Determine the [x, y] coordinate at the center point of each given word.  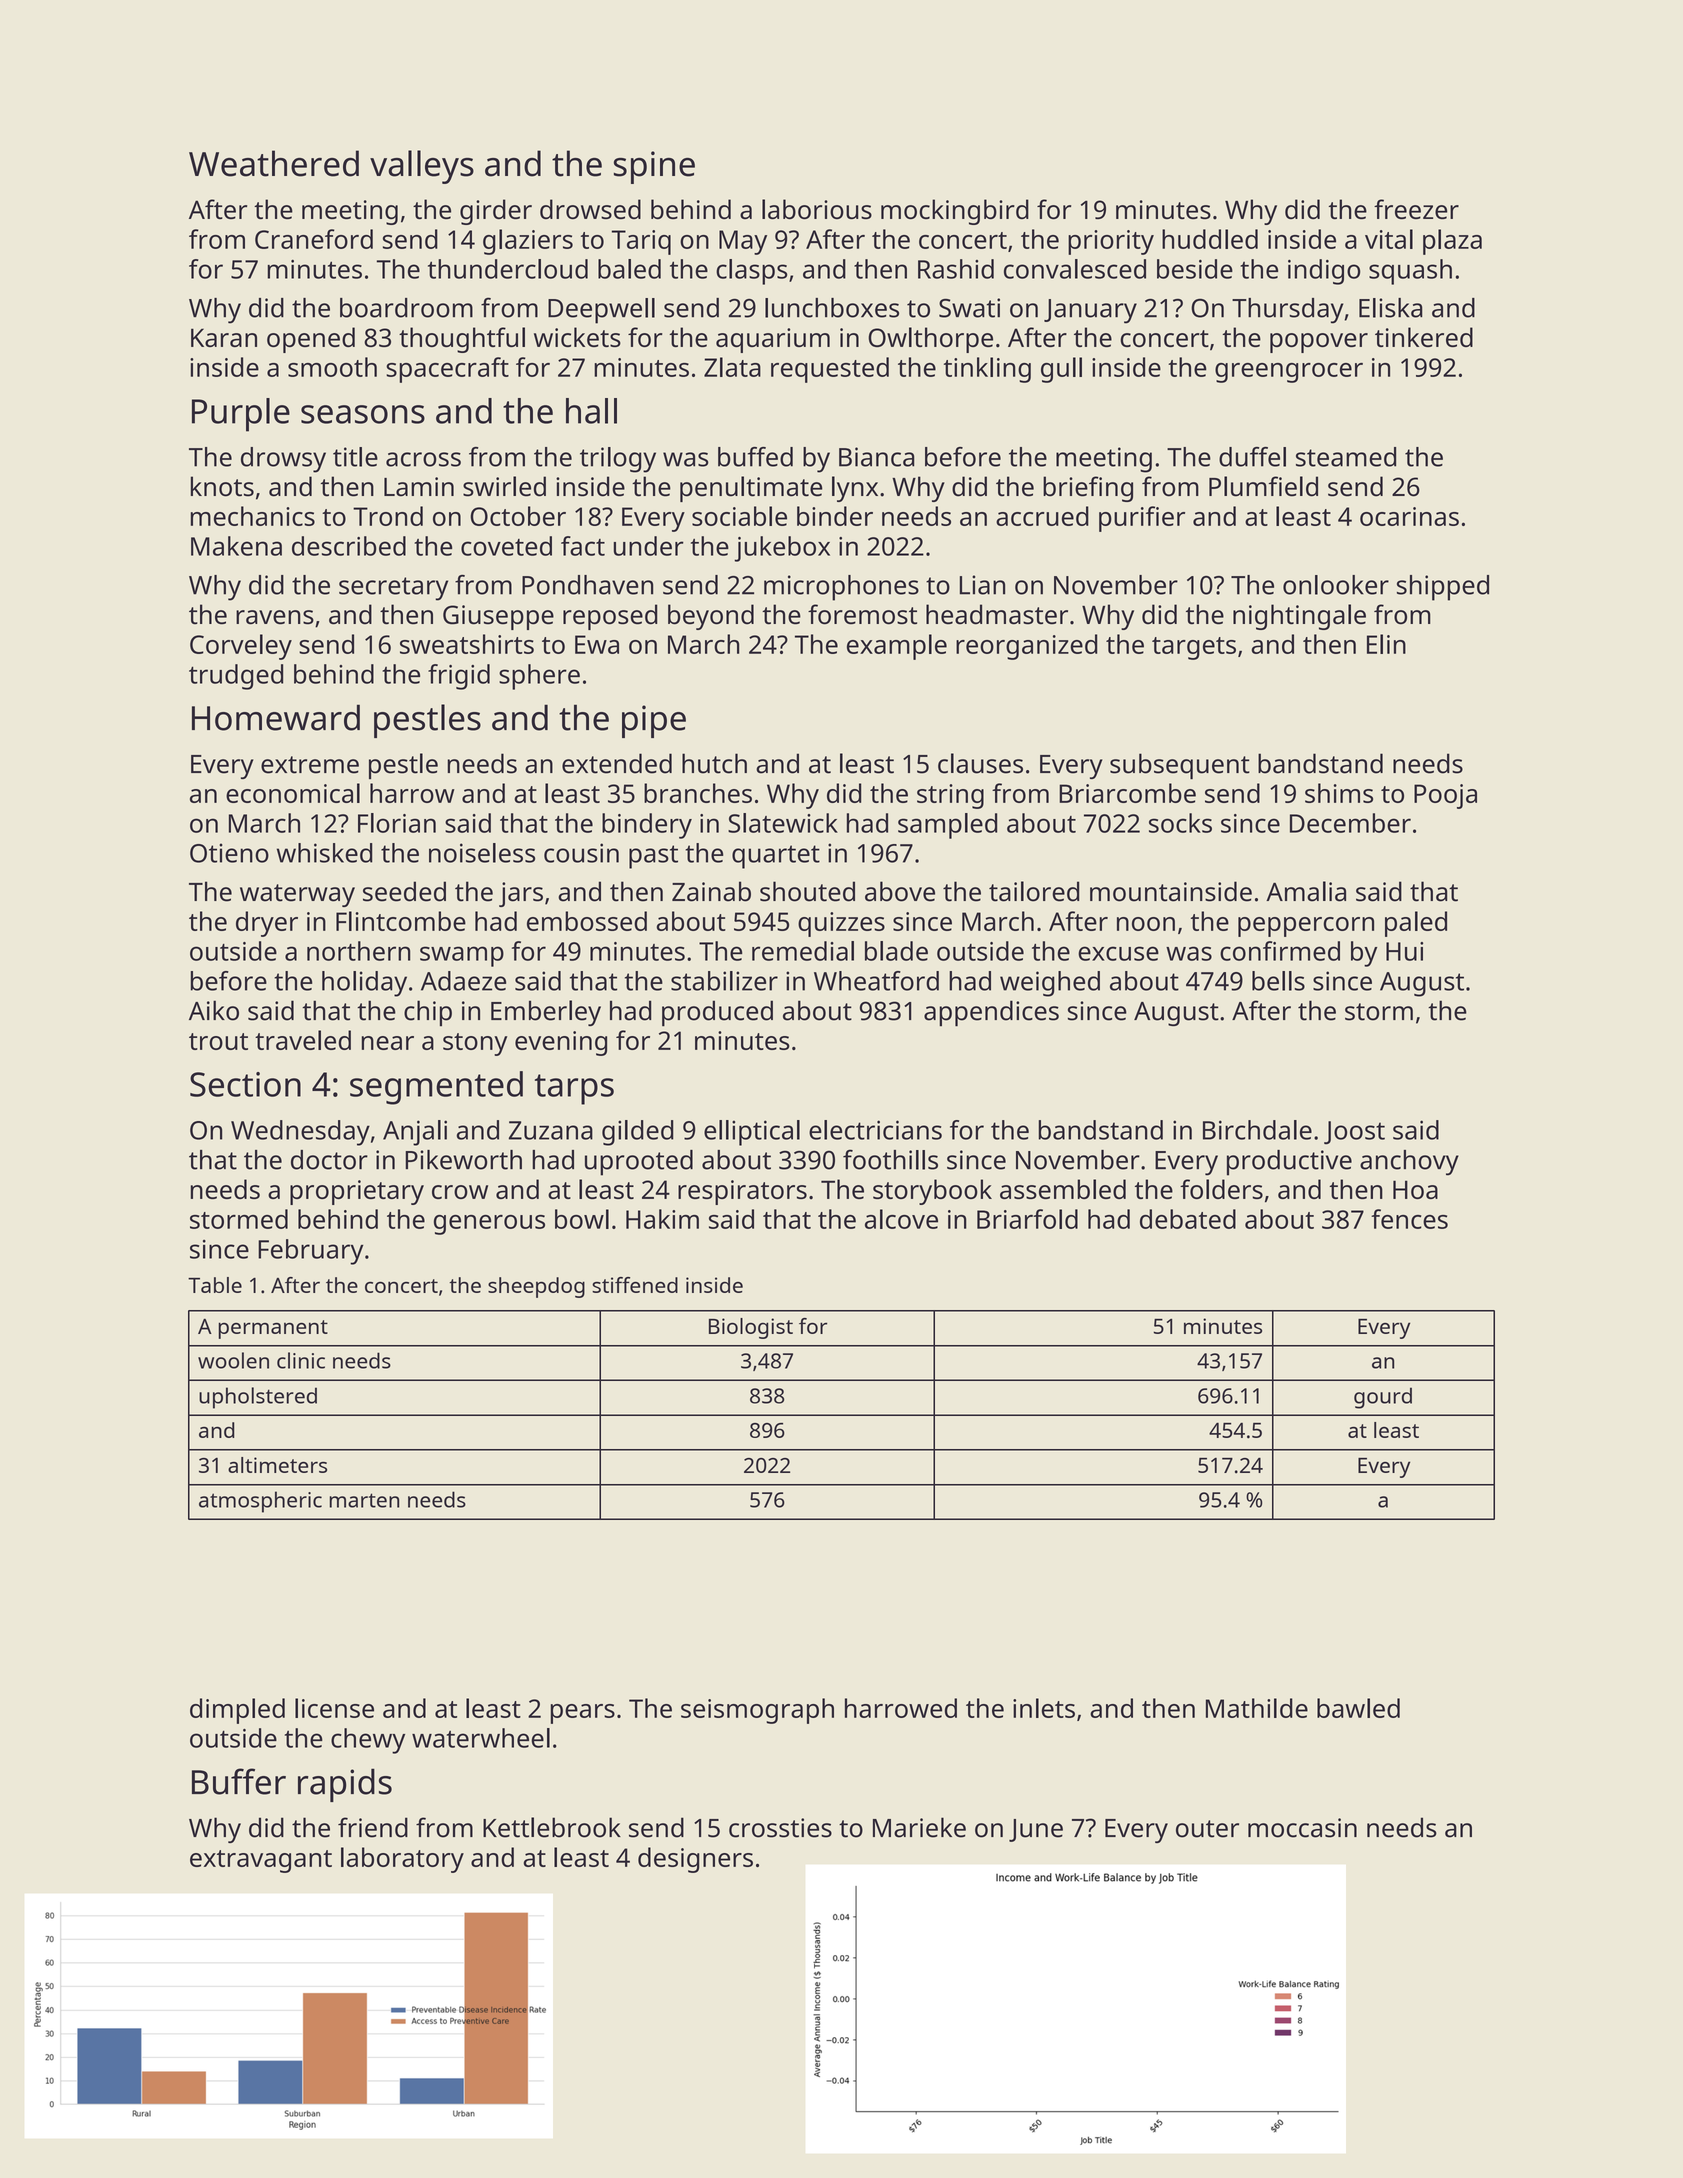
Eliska [1391, 308]
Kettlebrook [552, 1827]
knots [222, 486]
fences [1409, 1219]
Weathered [274, 163]
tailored [1034, 891]
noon [1146, 924]
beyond [711, 617]
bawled [1358, 1708]
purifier [1142, 519]
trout [218, 1041]
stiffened [635, 1285]
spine [654, 167]
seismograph [757, 1711]
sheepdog [536, 1287]
